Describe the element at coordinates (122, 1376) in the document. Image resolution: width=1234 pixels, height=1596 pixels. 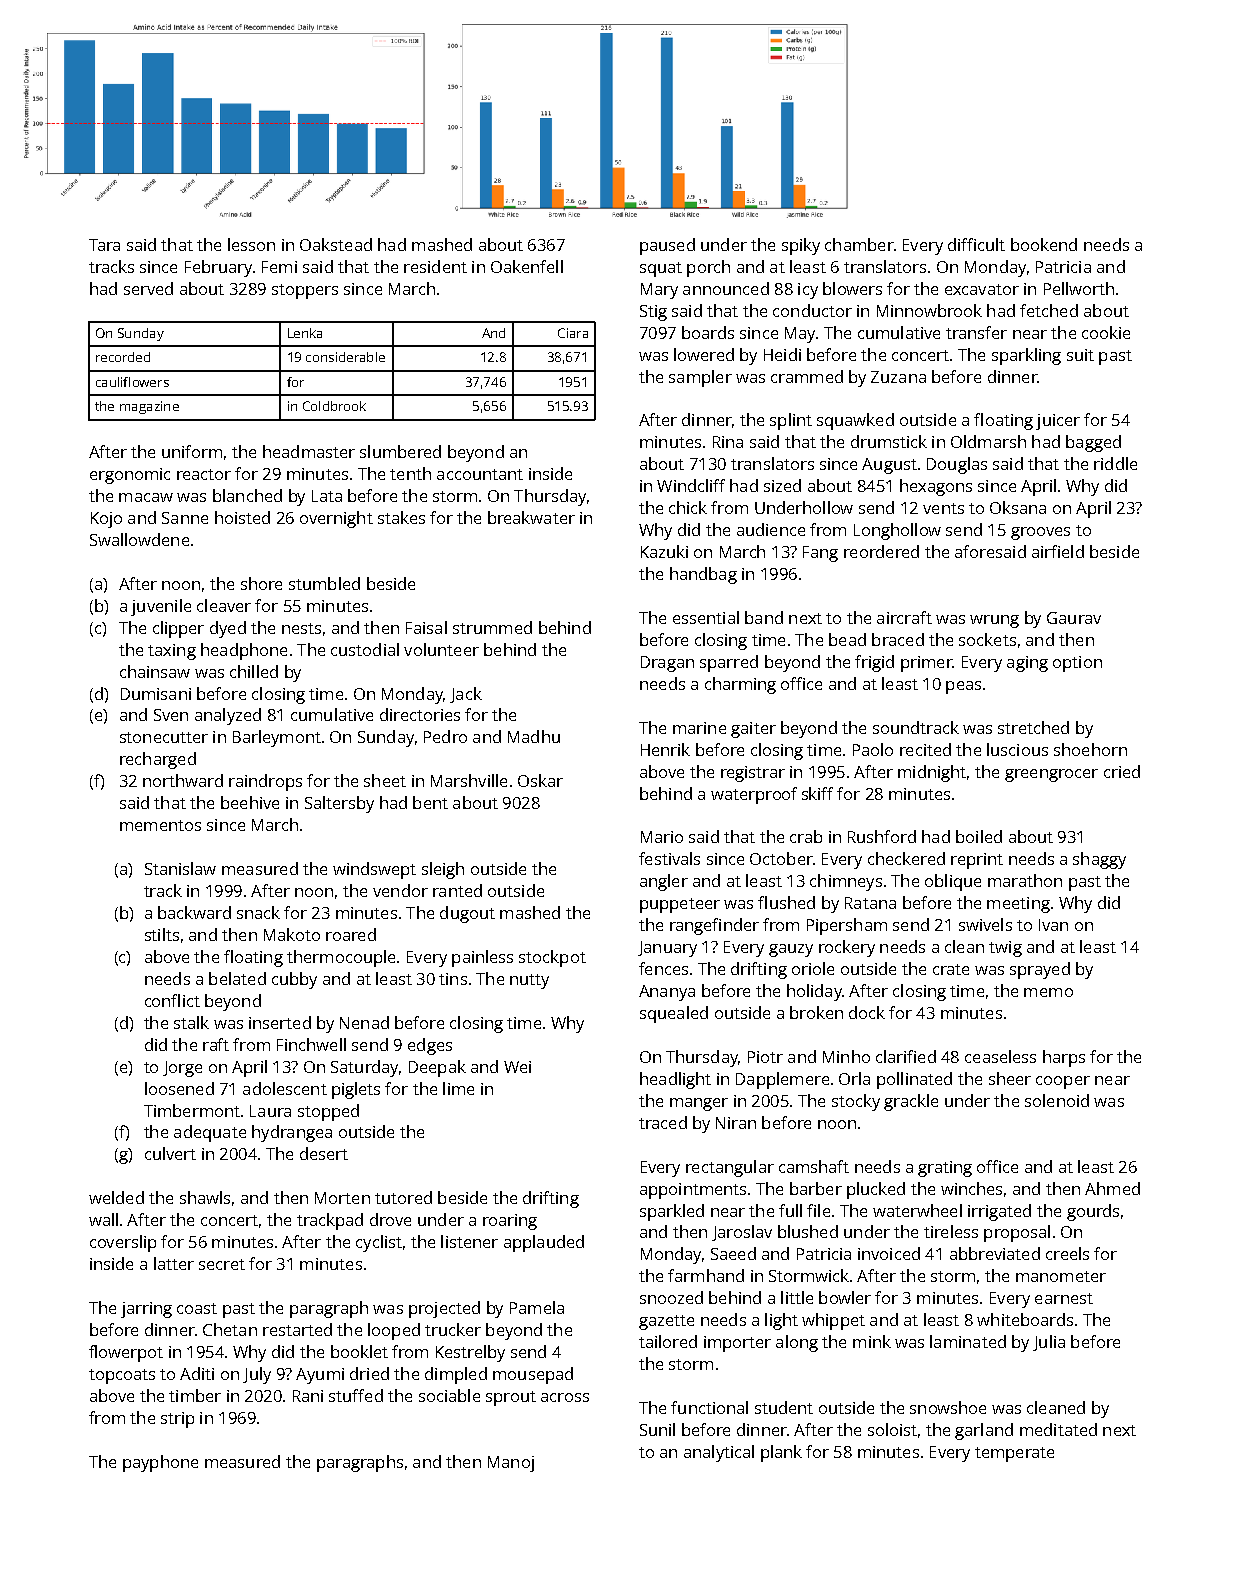
I see `topcoats` at that location.
